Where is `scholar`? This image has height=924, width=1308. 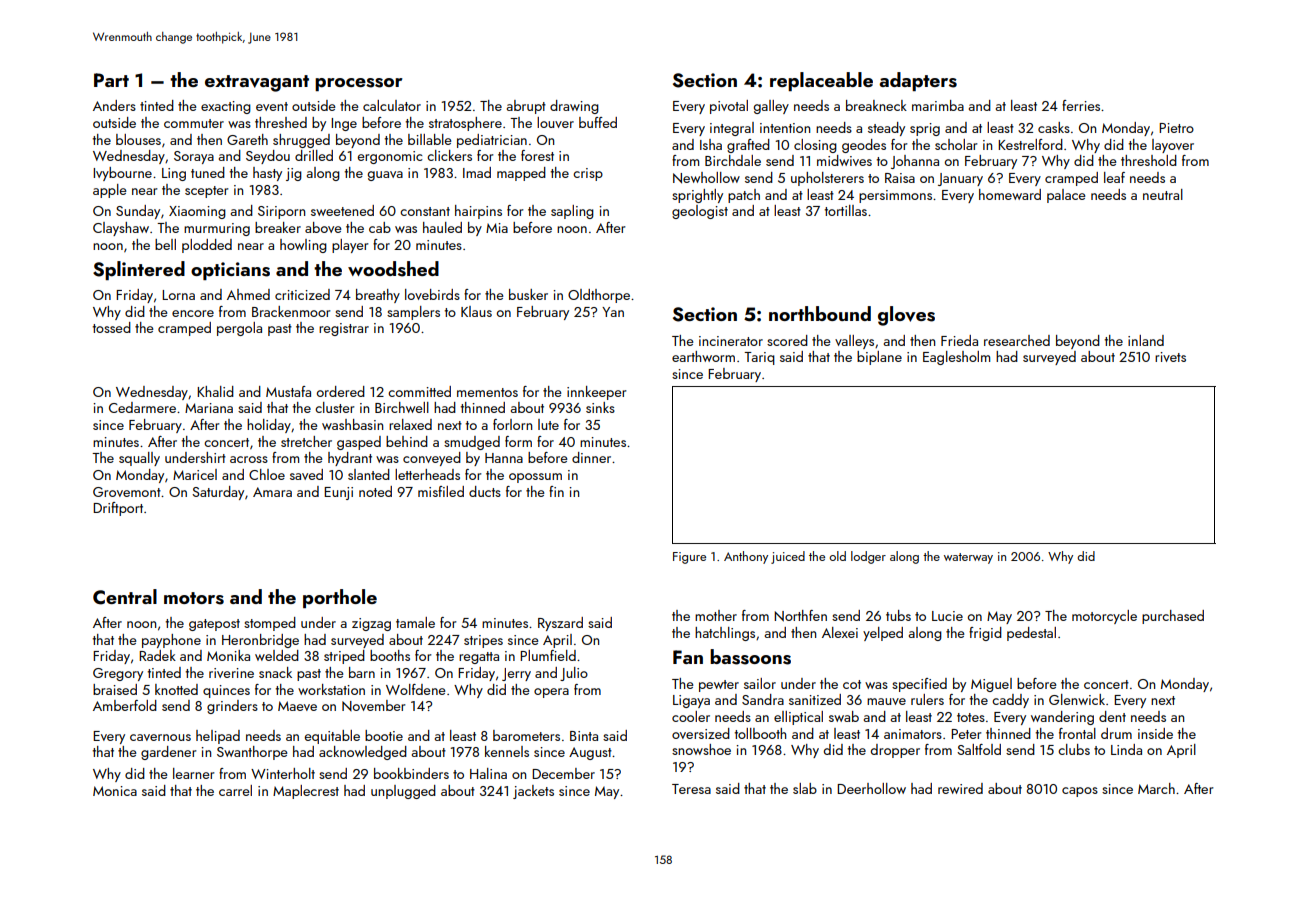
scholar is located at coordinates (956, 144).
